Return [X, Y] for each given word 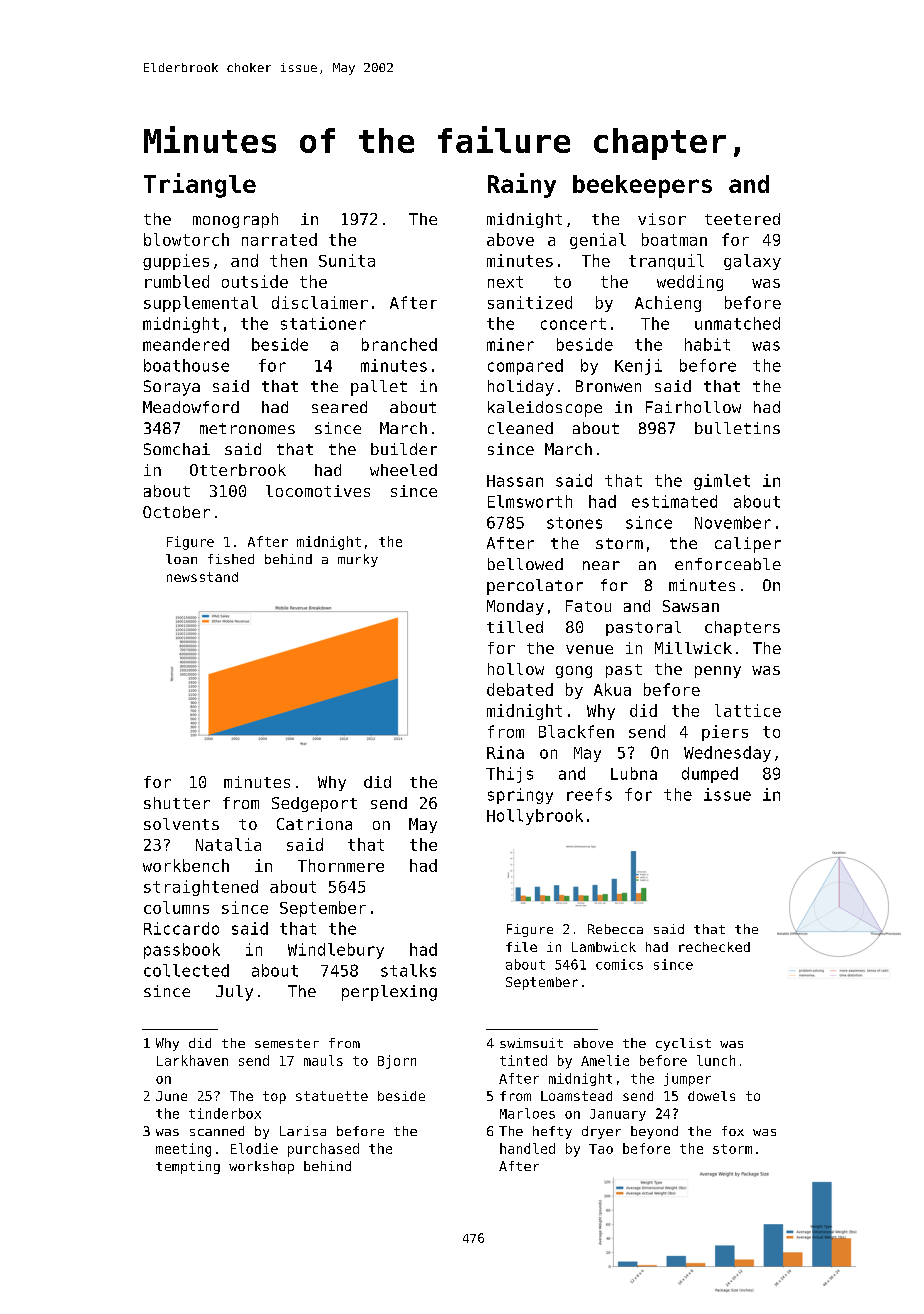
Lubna [634, 773]
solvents [181, 824]
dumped [710, 775]
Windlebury [336, 951]
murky [358, 560]
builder [404, 449]
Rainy [522, 185]
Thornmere [341, 865]
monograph [235, 220]
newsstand [202, 577]
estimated [674, 501]
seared [339, 407]
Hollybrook [535, 817]
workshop [261, 1167]
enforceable [728, 564]
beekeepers [642, 186]
